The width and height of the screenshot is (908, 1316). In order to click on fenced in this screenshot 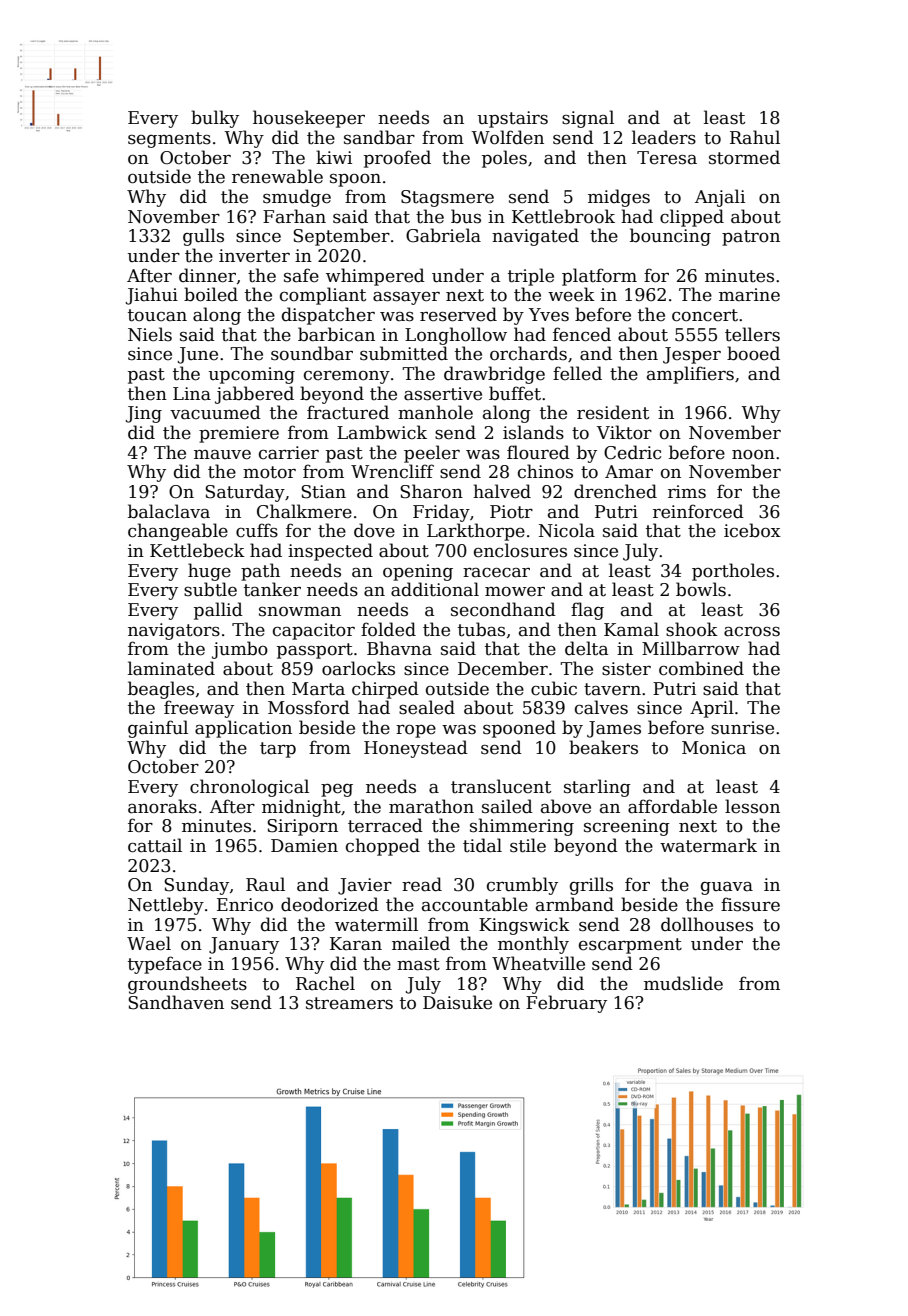, I will do `click(582, 334)`.
